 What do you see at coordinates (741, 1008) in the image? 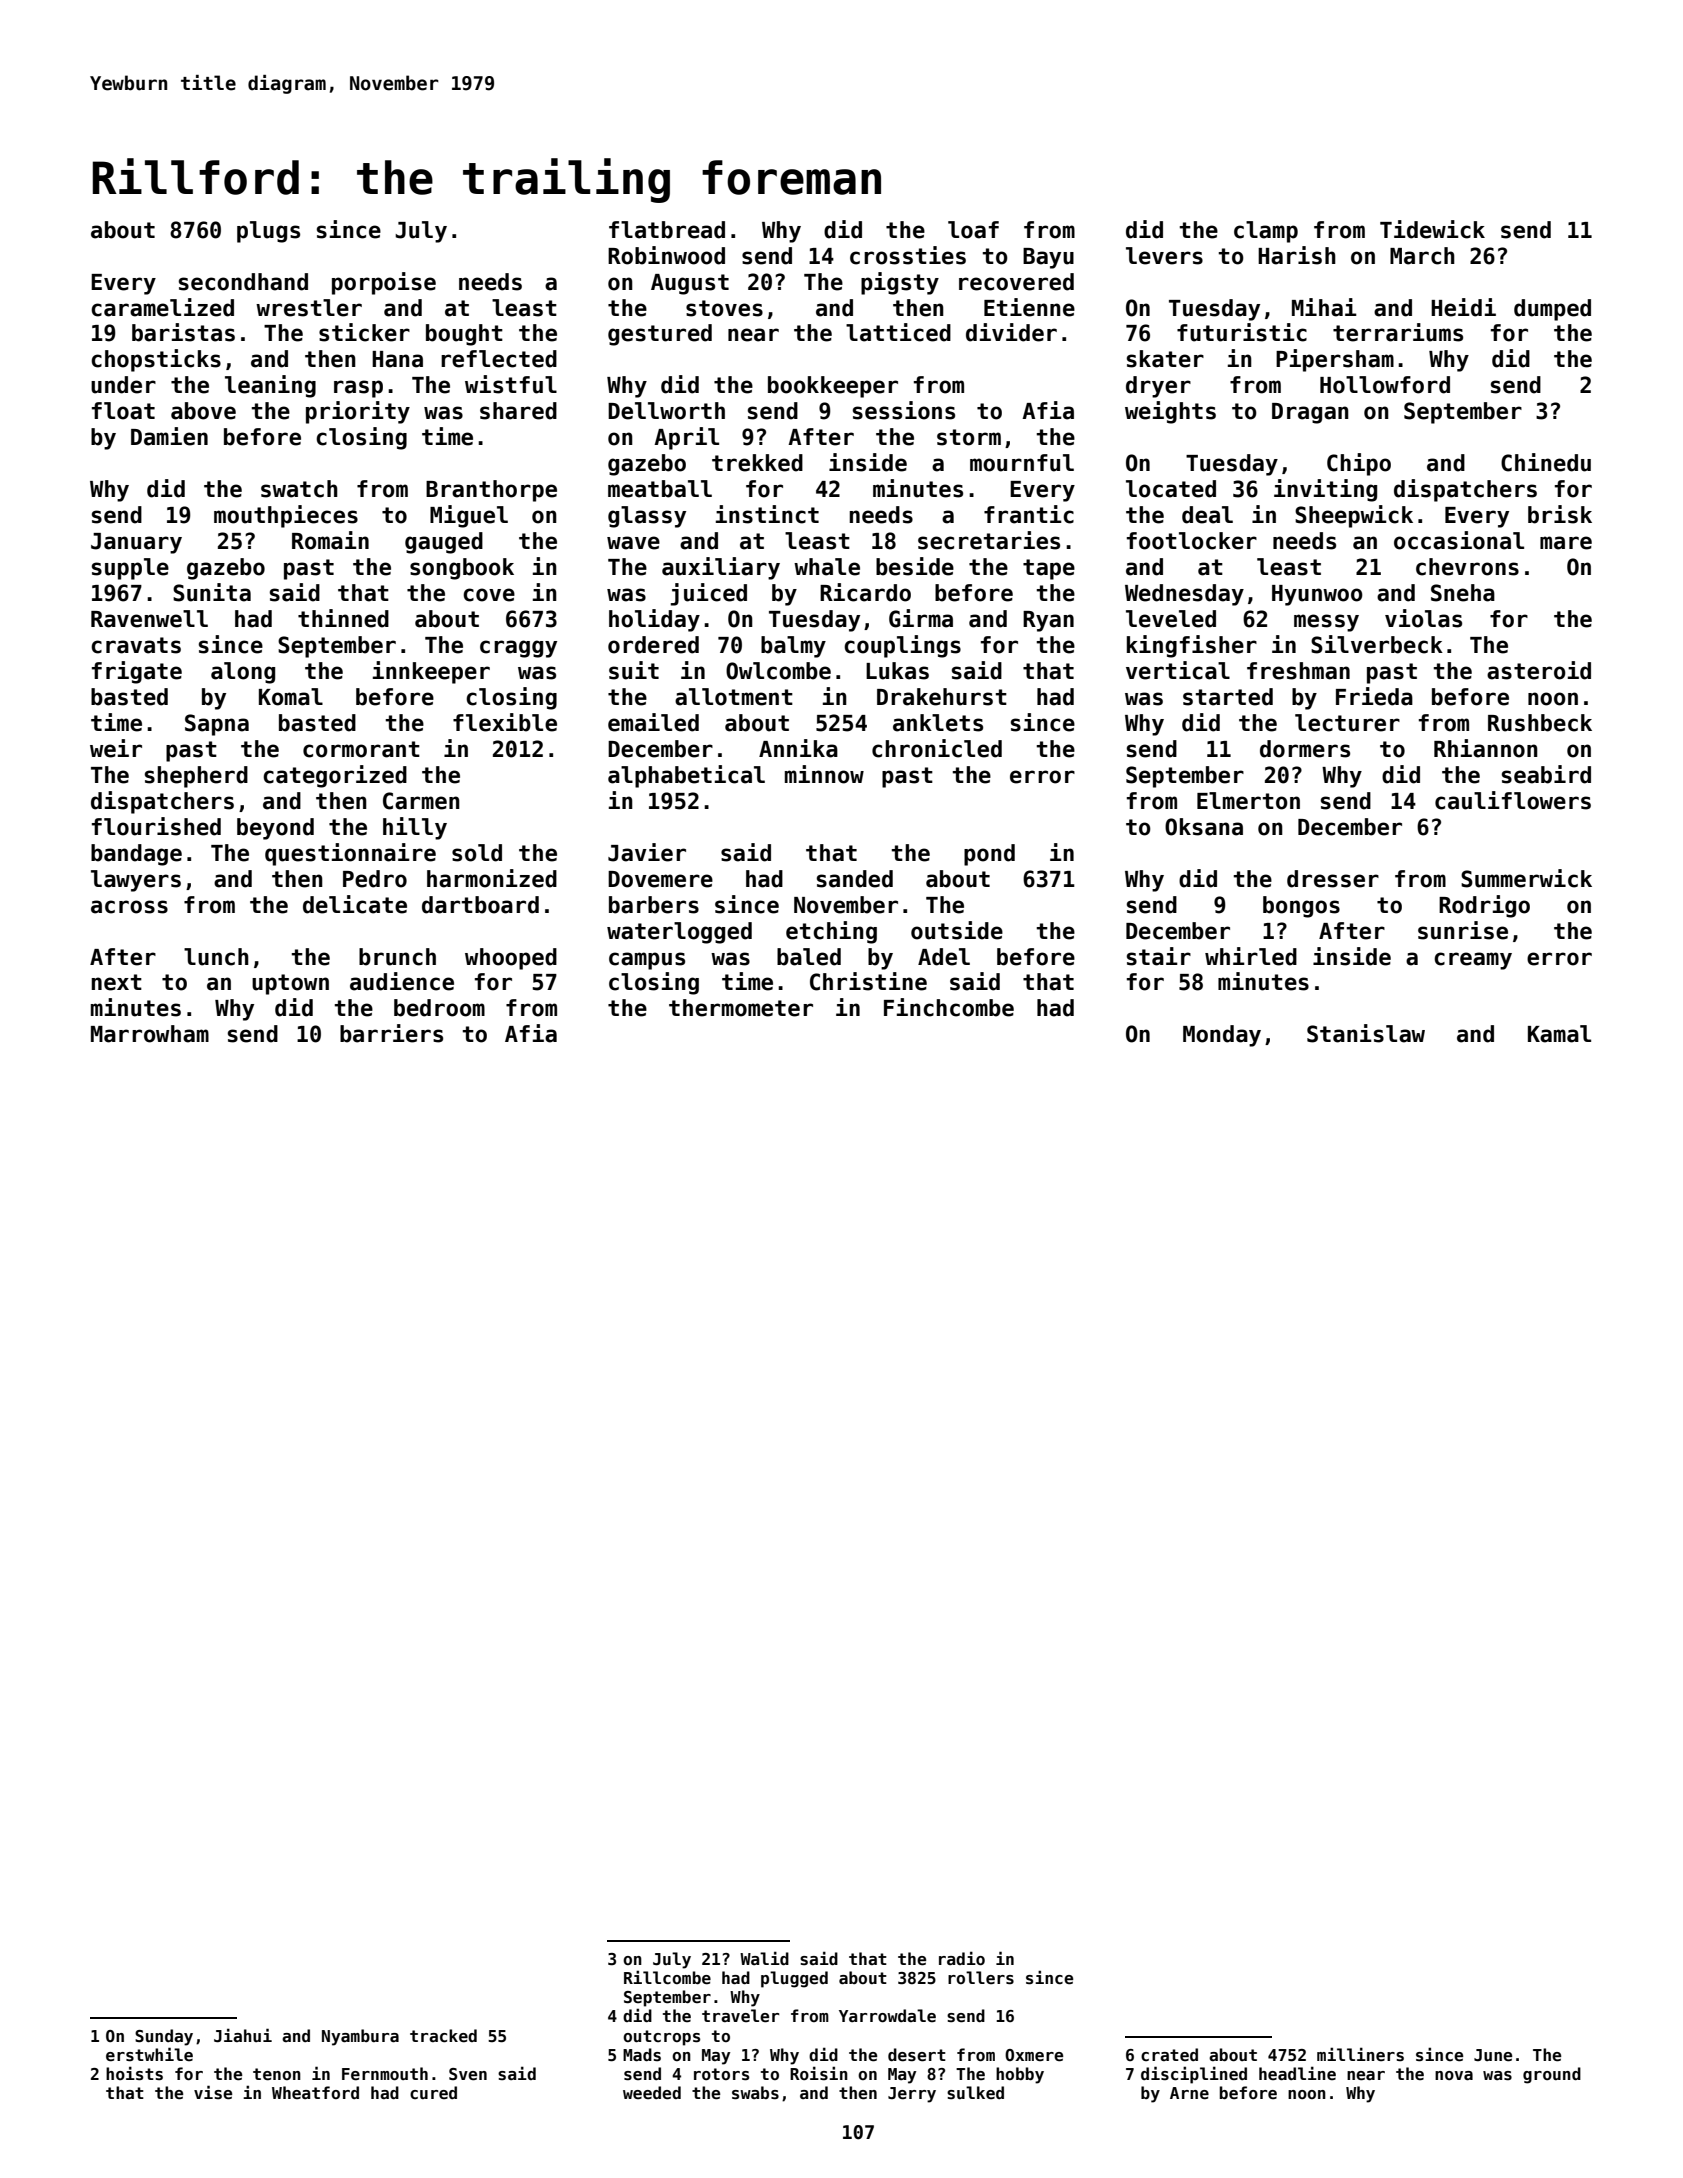
I see `thermometer` at bounding box center [741, 1008].
